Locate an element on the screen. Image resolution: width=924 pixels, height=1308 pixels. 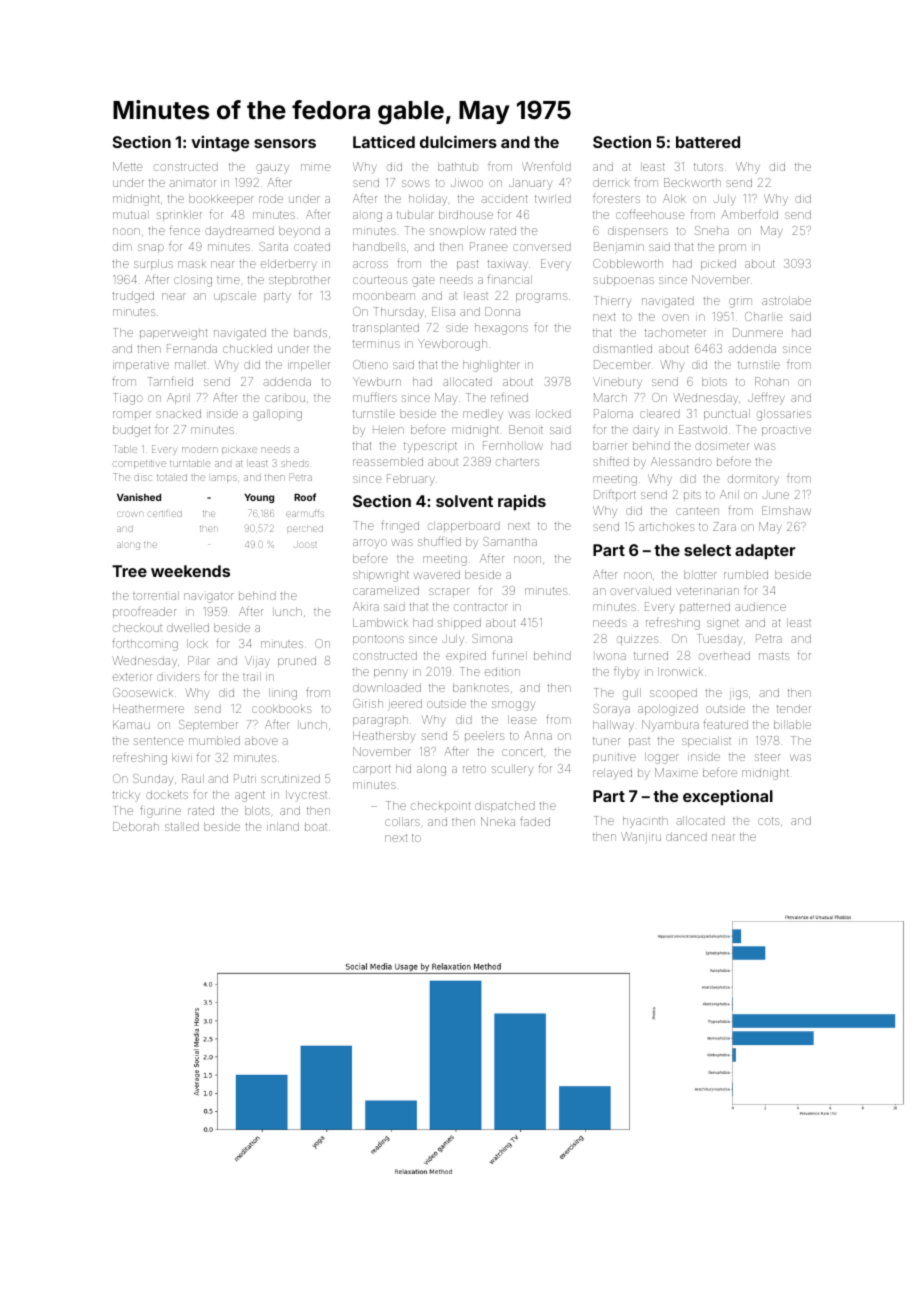
sheds is located at coordinates (294, 464).
